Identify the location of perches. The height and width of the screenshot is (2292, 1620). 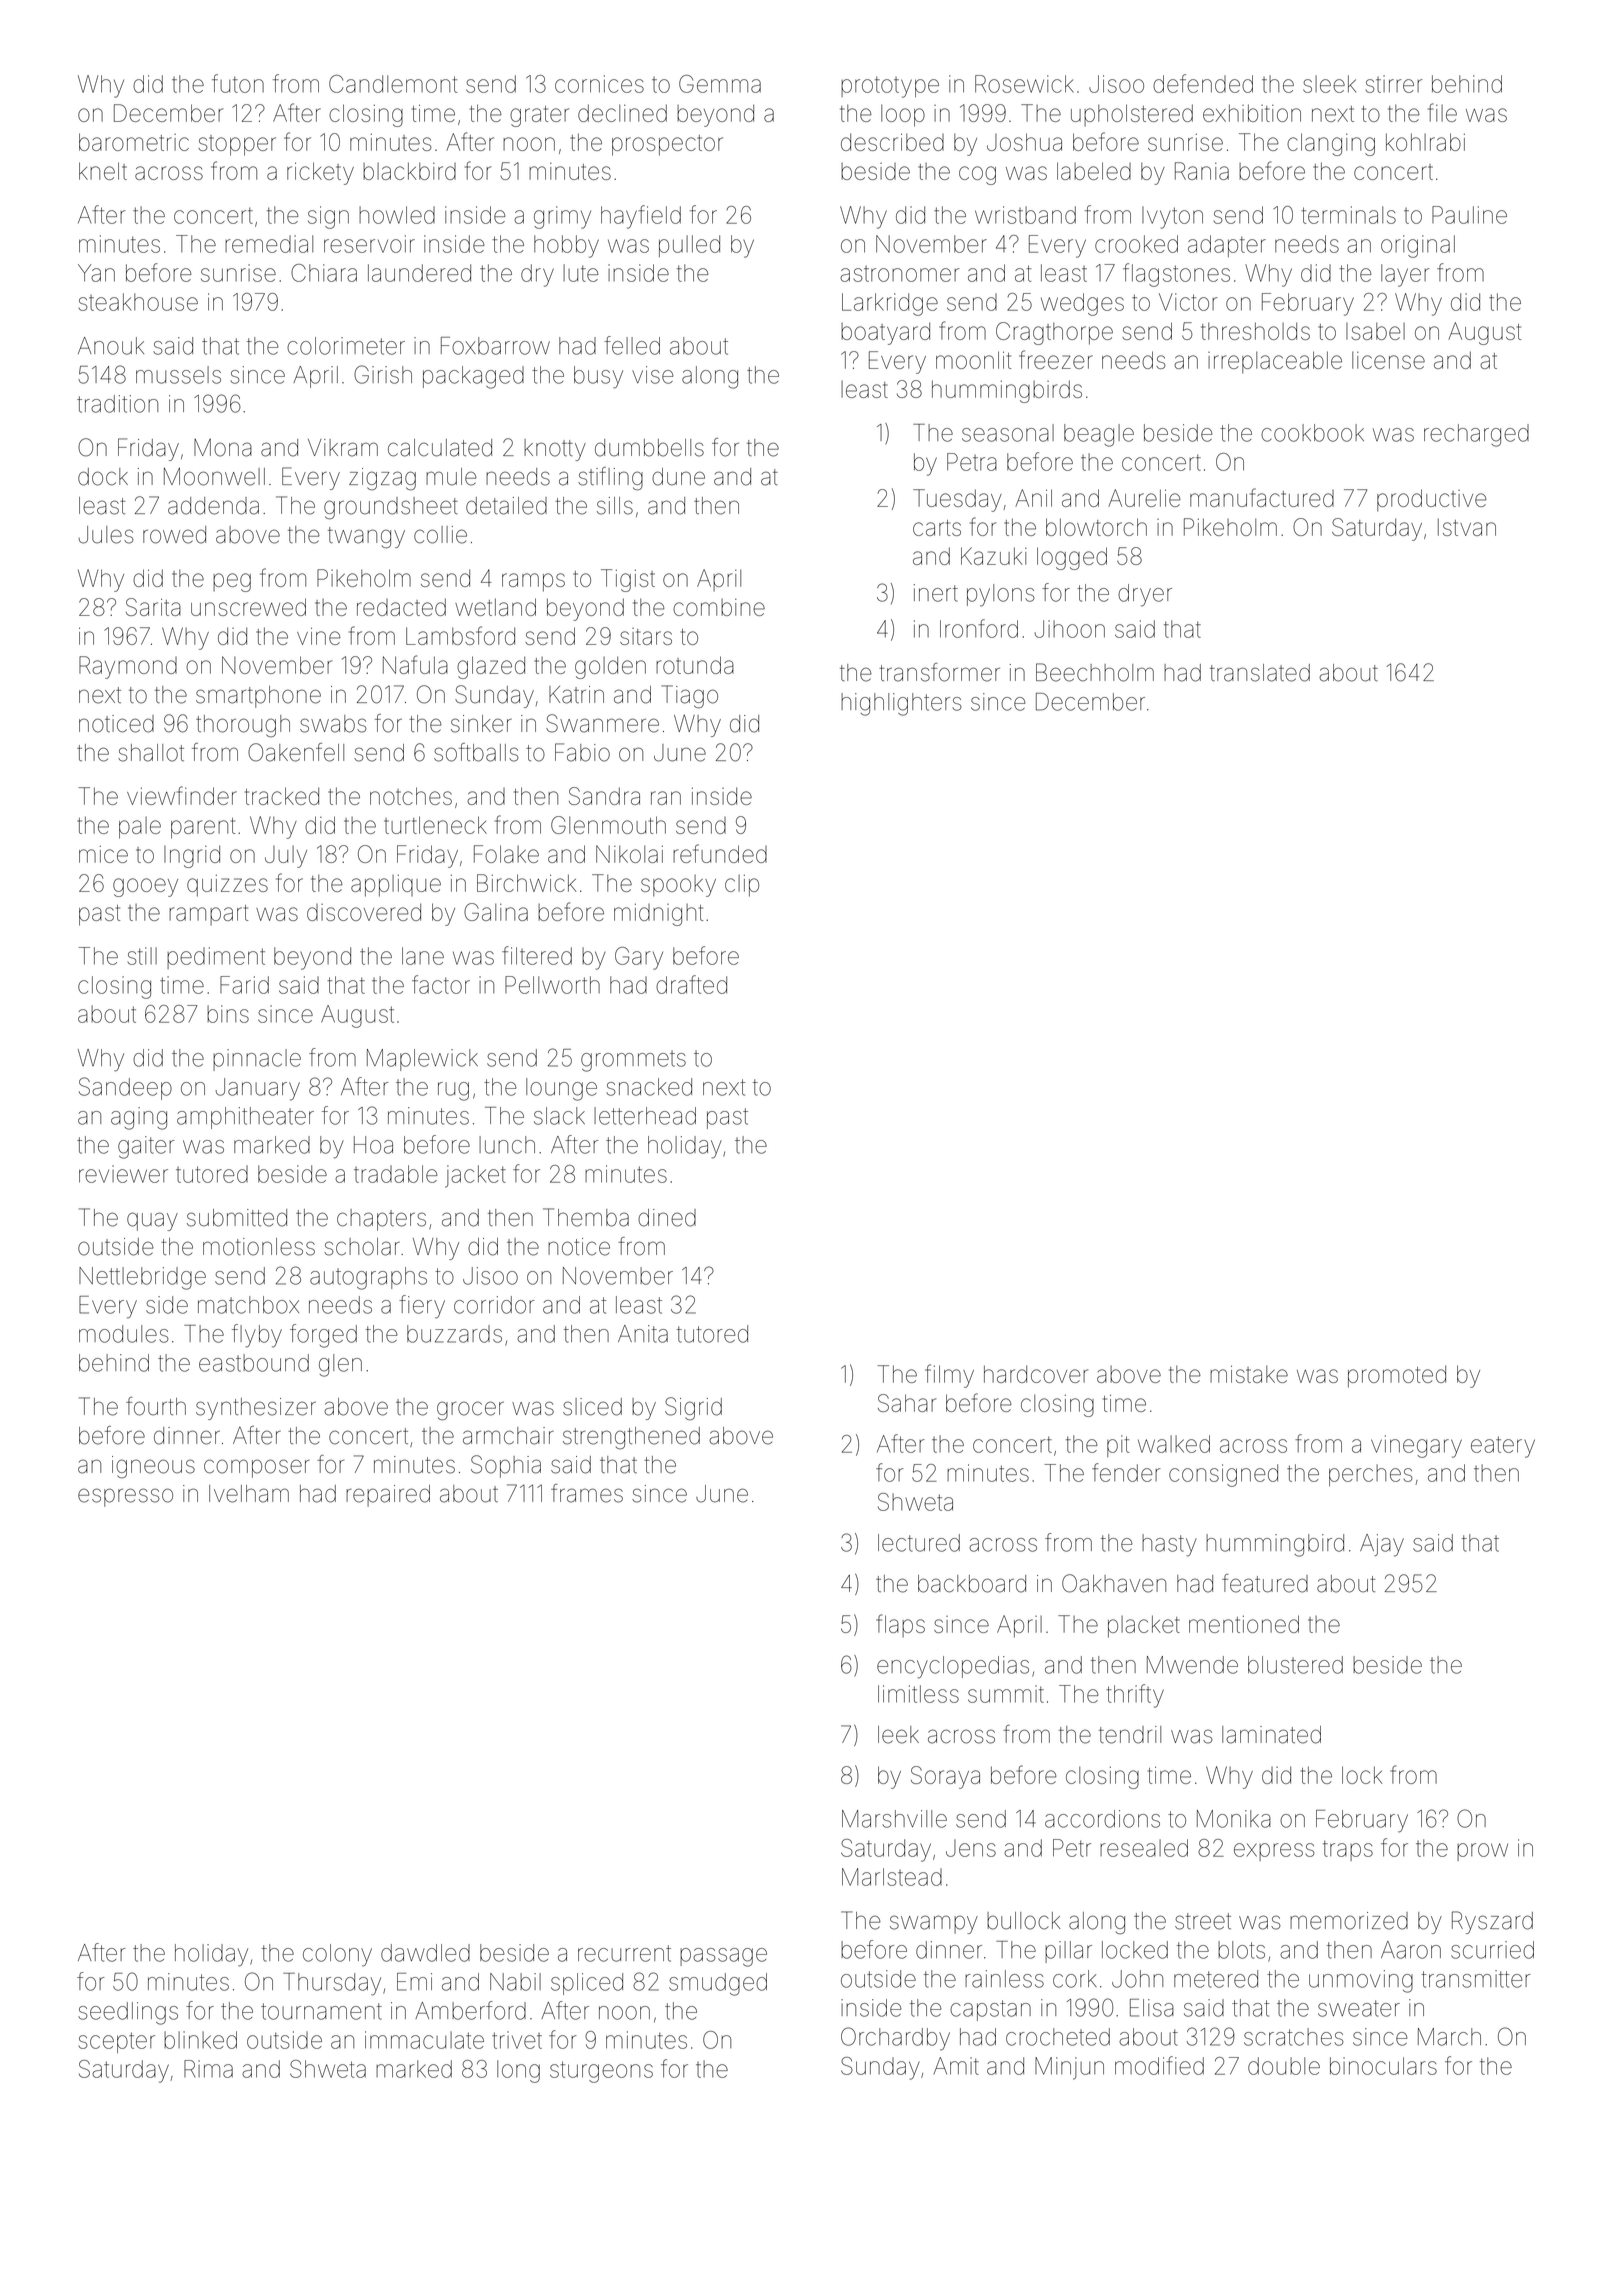
(1371, 1475).
